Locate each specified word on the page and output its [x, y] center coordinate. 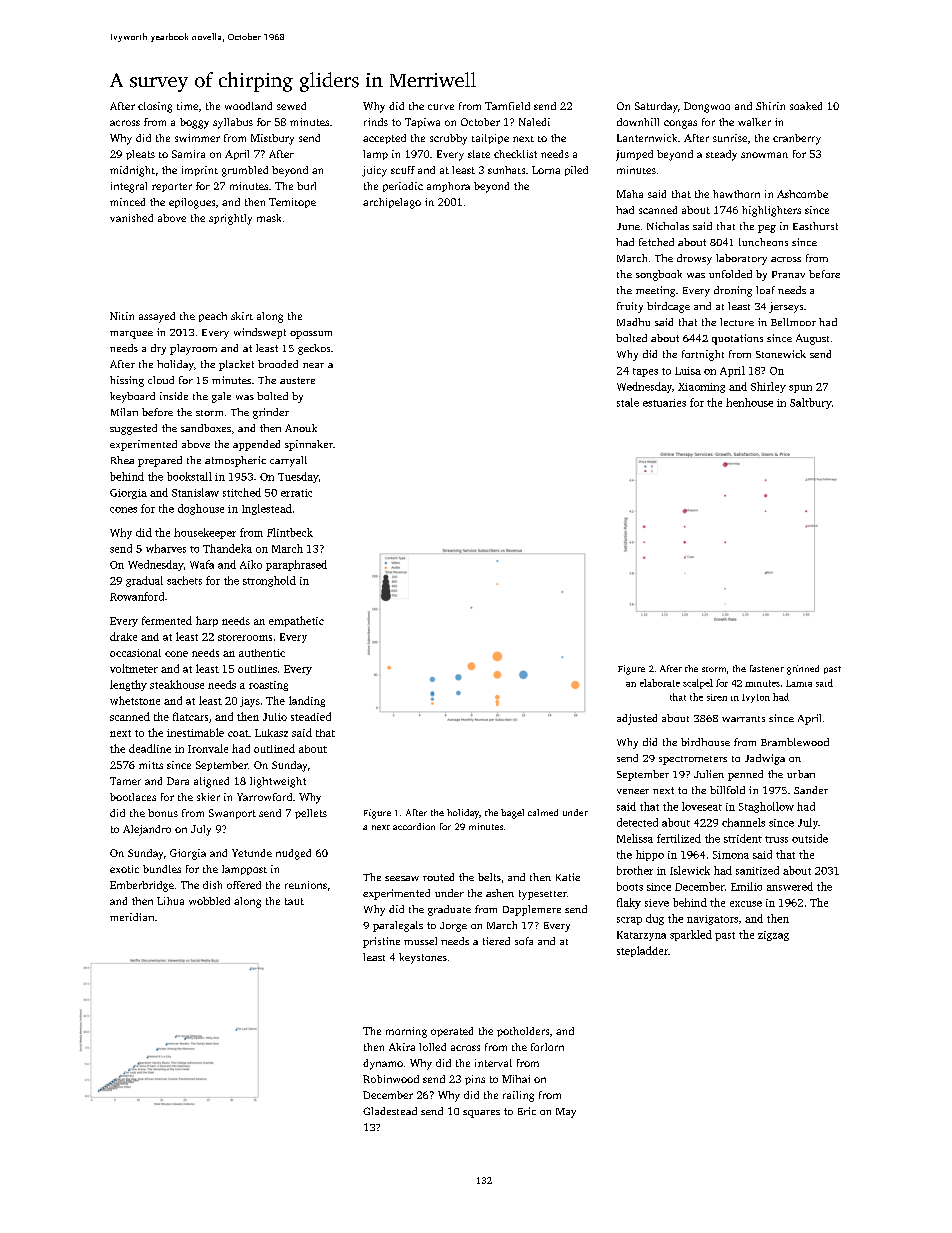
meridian [132, 917]
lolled [432, 1047]
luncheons [763, 242]
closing [155, 107]
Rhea [122, 460]
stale [628, 402]
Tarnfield [507, 106]
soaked [806, 106]
